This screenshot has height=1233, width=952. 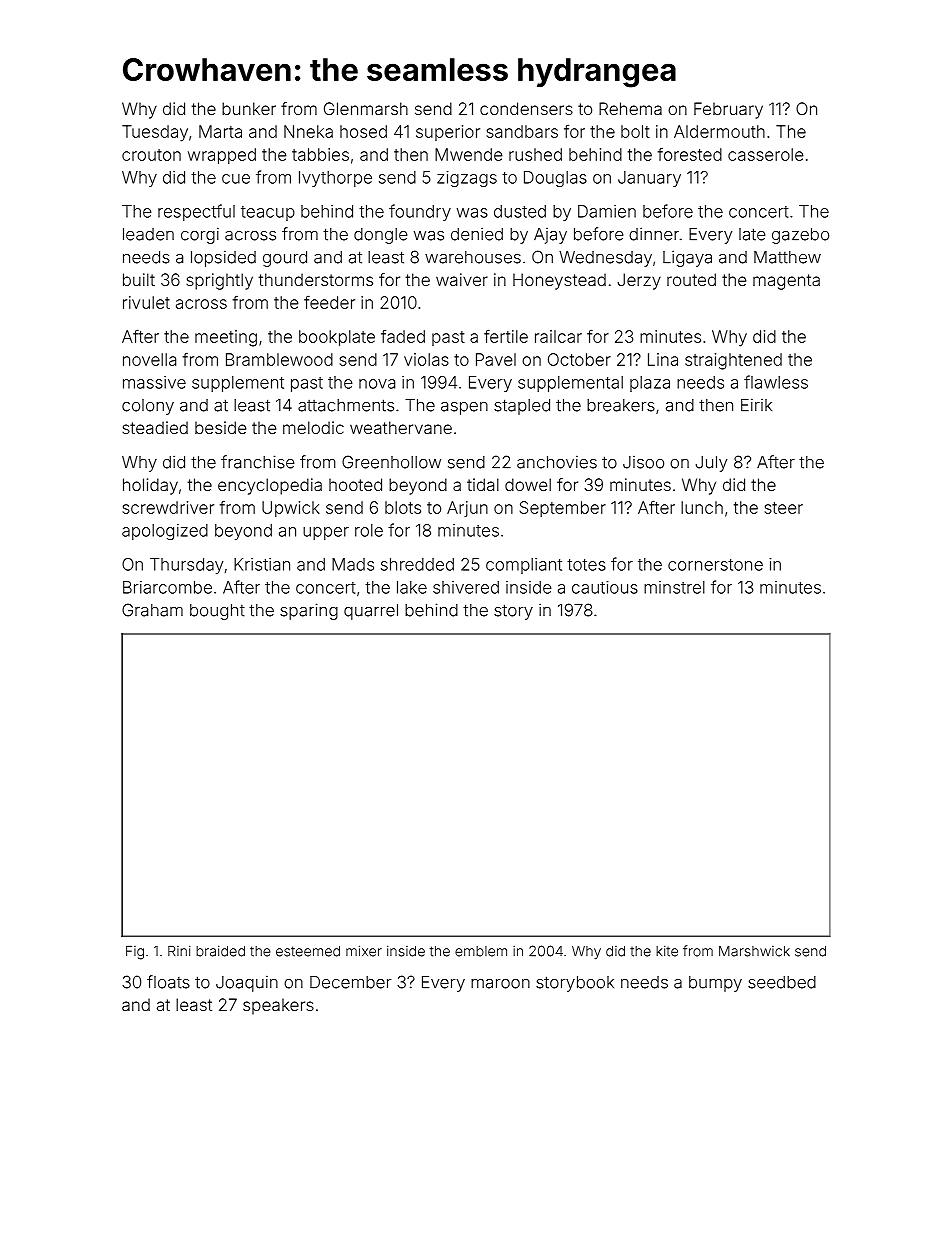 What do you see at coordinates (605, 587) in the screenshot?
I see `cautious` at bounding box center [605, 587].
